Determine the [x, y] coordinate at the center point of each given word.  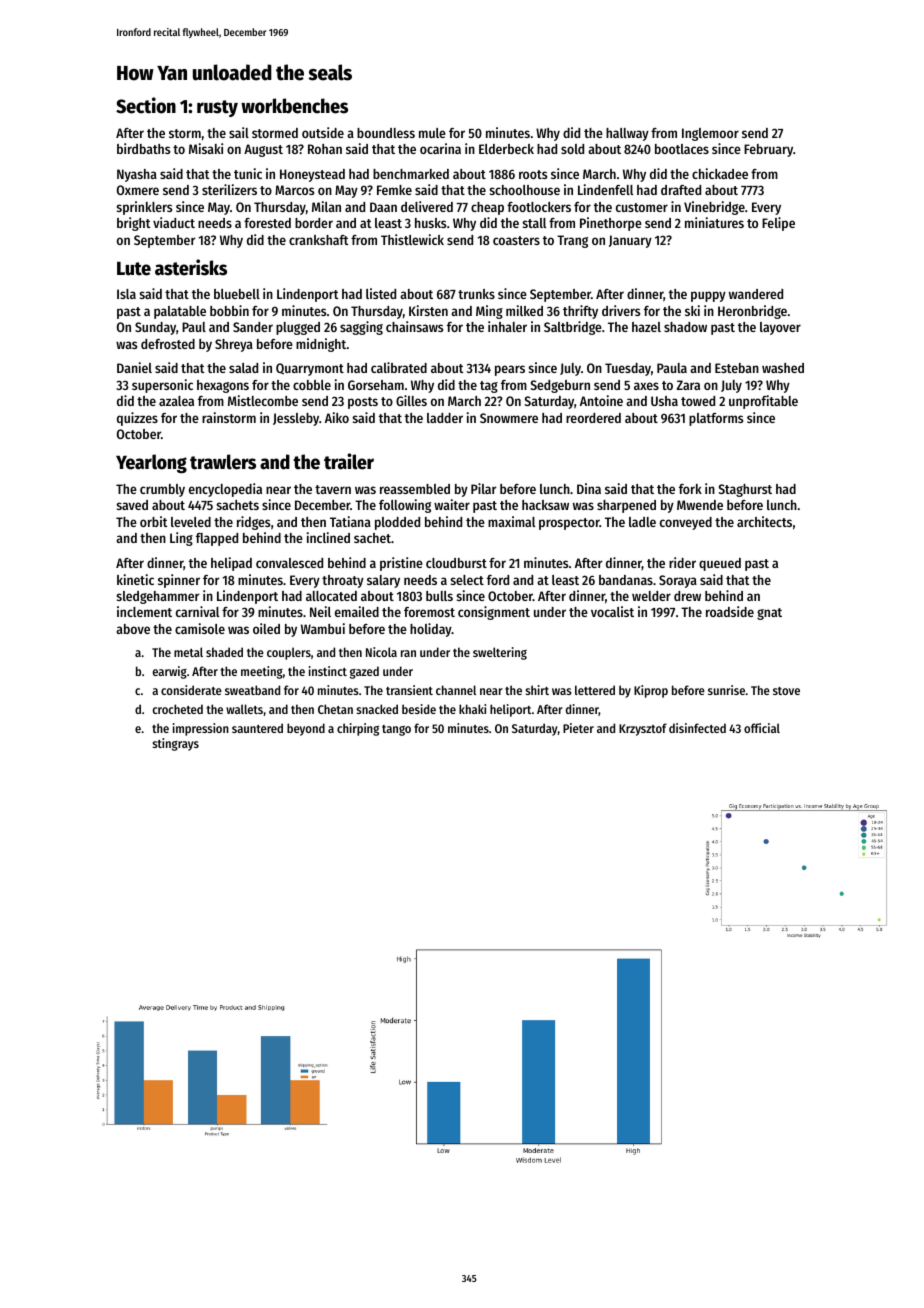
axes [646, 386]
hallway [627, 134]
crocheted [178, 709]
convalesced [289, 563]
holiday [431, 630]
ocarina [440, 148]
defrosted [168, 344]
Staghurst [745, 490]
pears [510, 370]
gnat [769, 614]
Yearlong [151, 463]
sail [239, 132]
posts [363, 403]
